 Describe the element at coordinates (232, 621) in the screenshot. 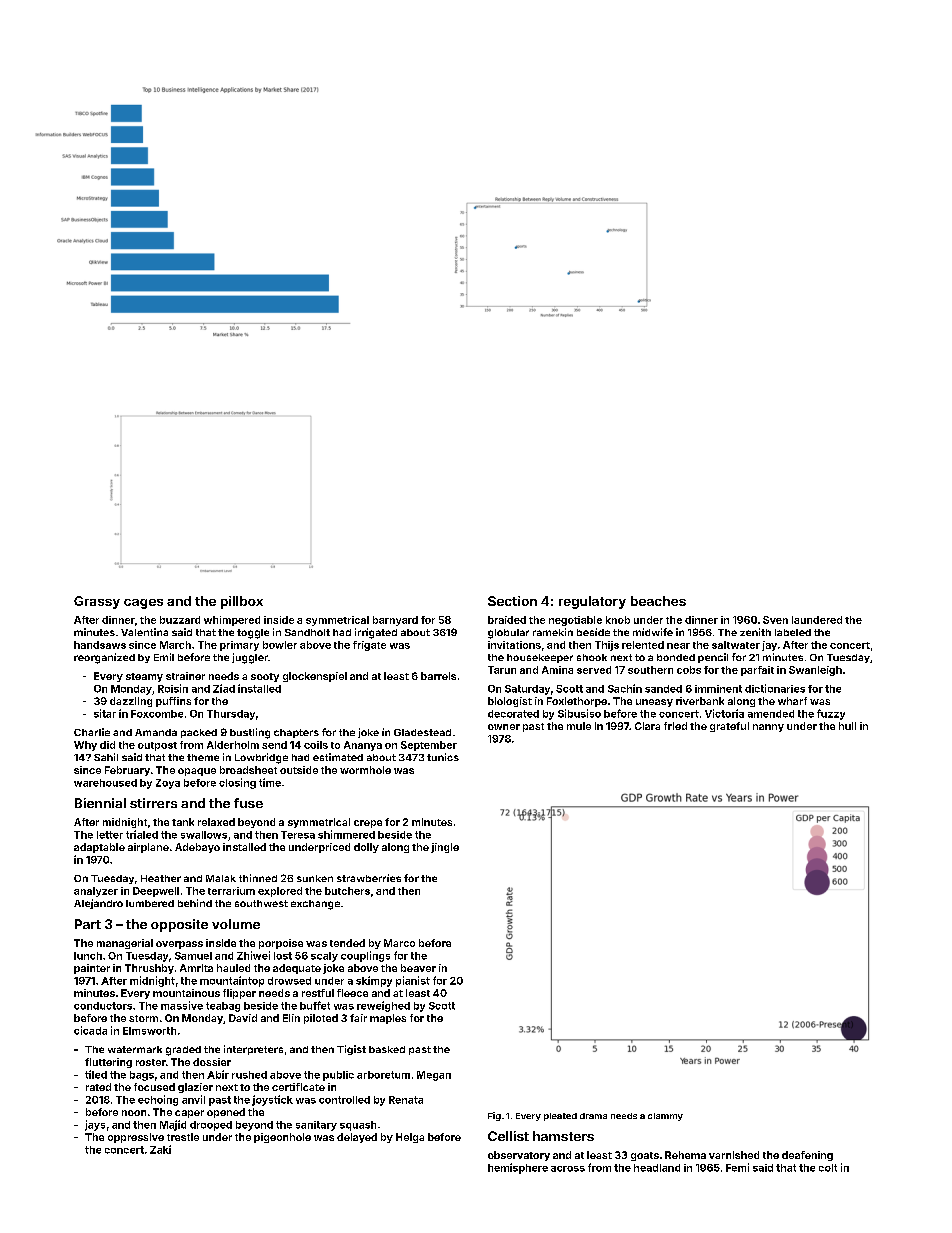

I see `whimpered` at that location.
